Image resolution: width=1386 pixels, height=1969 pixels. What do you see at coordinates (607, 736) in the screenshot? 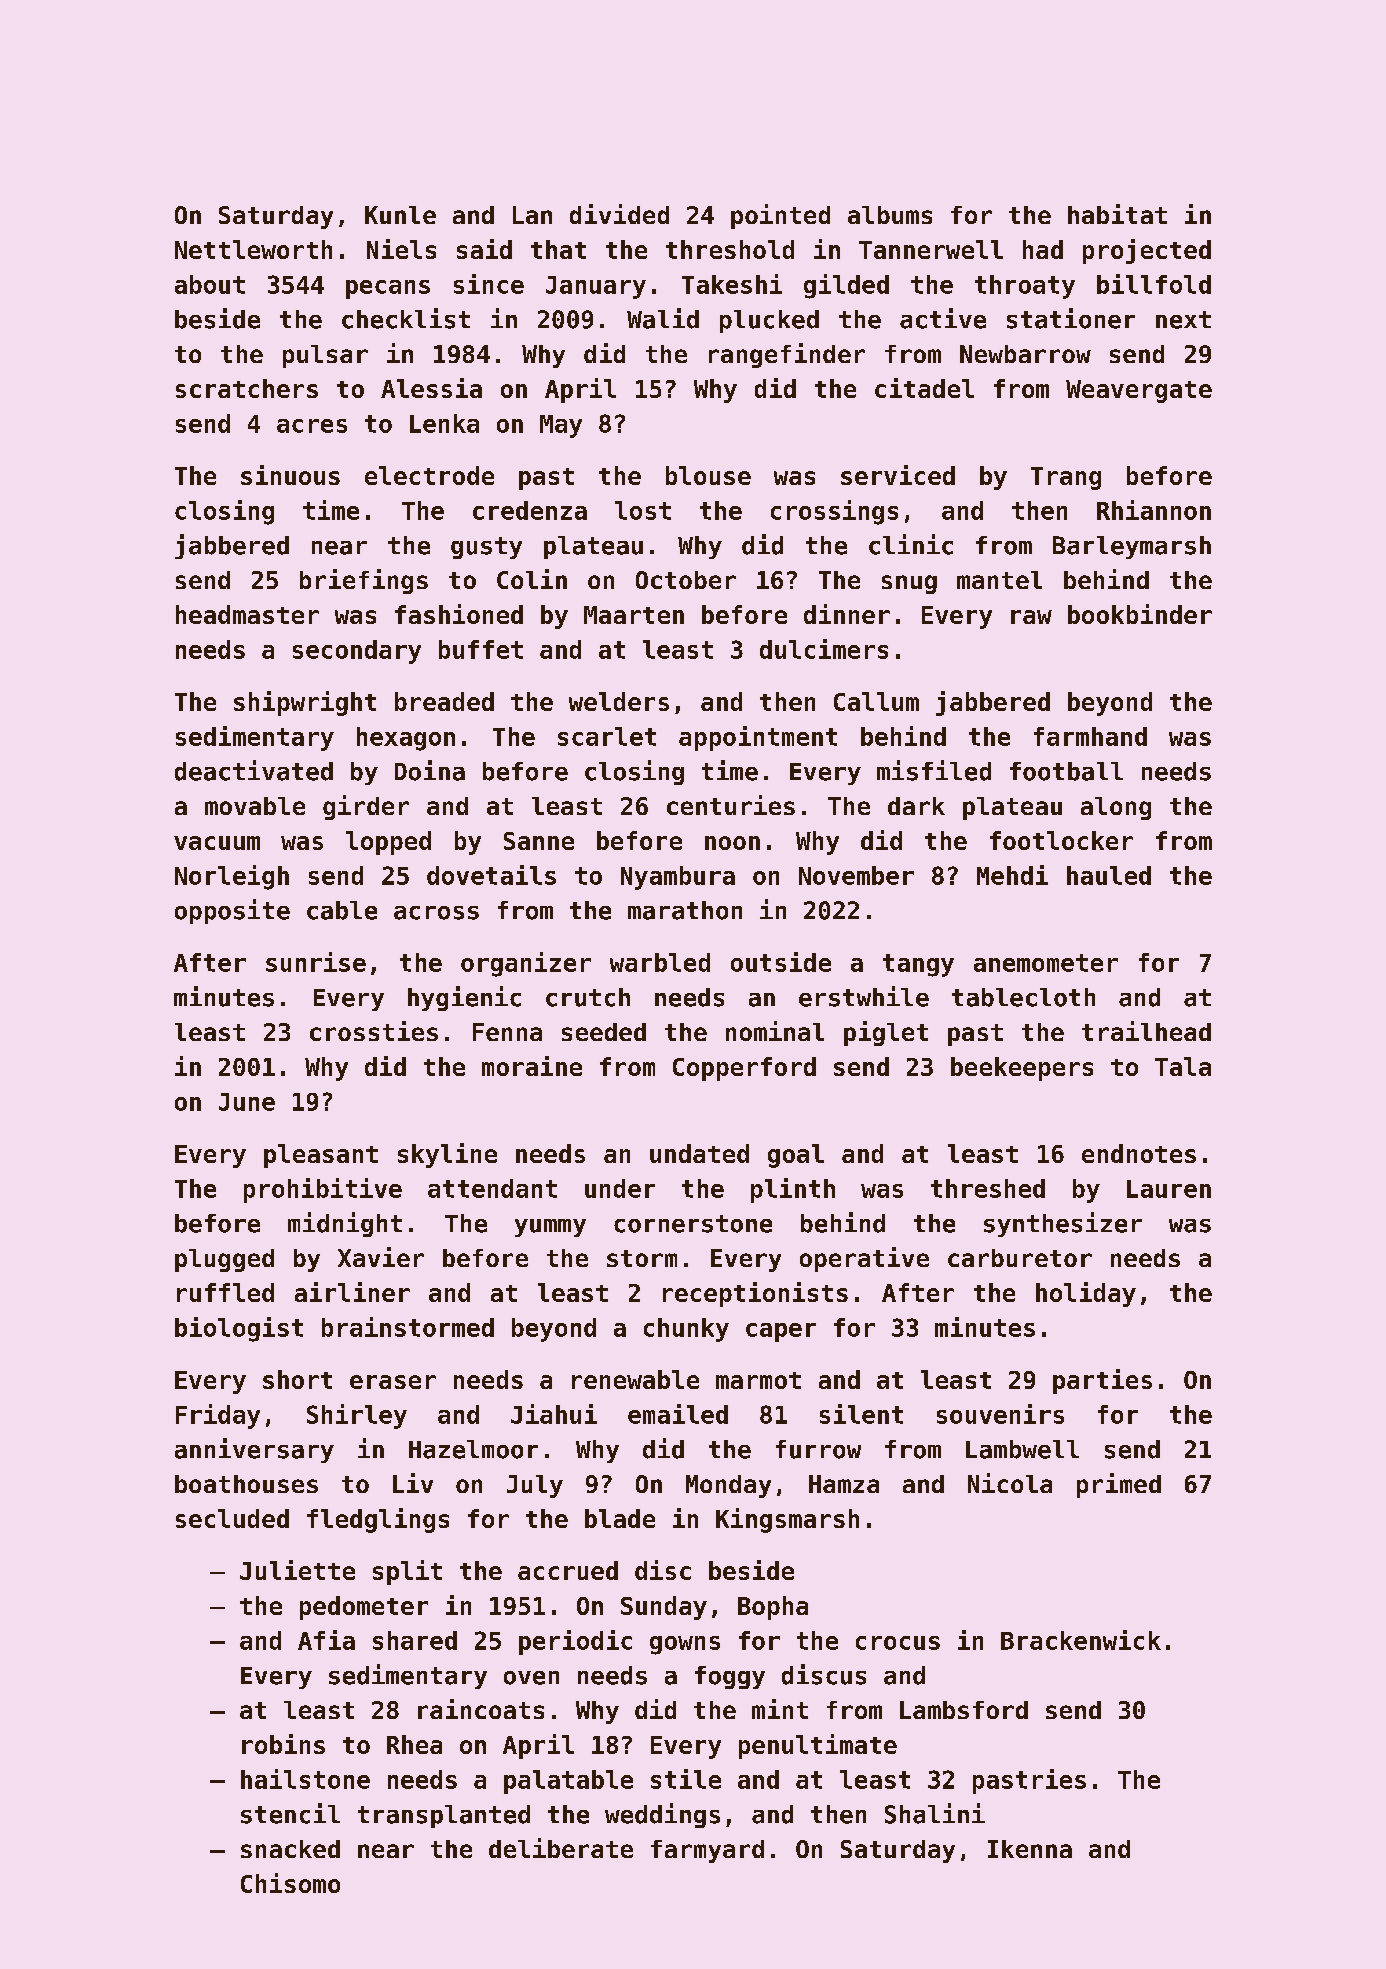
I see `scarlet` at bounding box center [607, 736].
